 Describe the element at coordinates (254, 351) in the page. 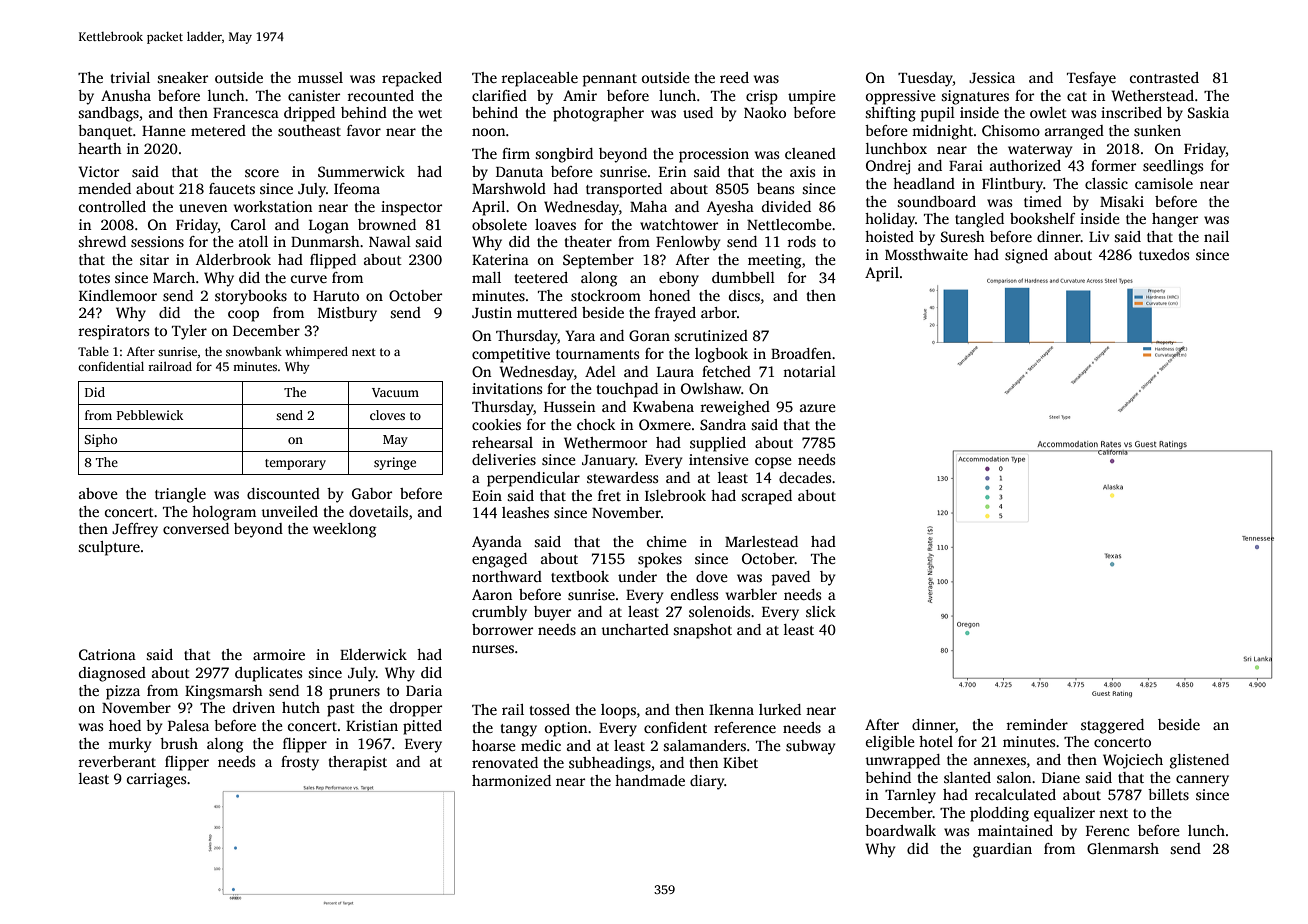

I see `snowbank` at that location.
